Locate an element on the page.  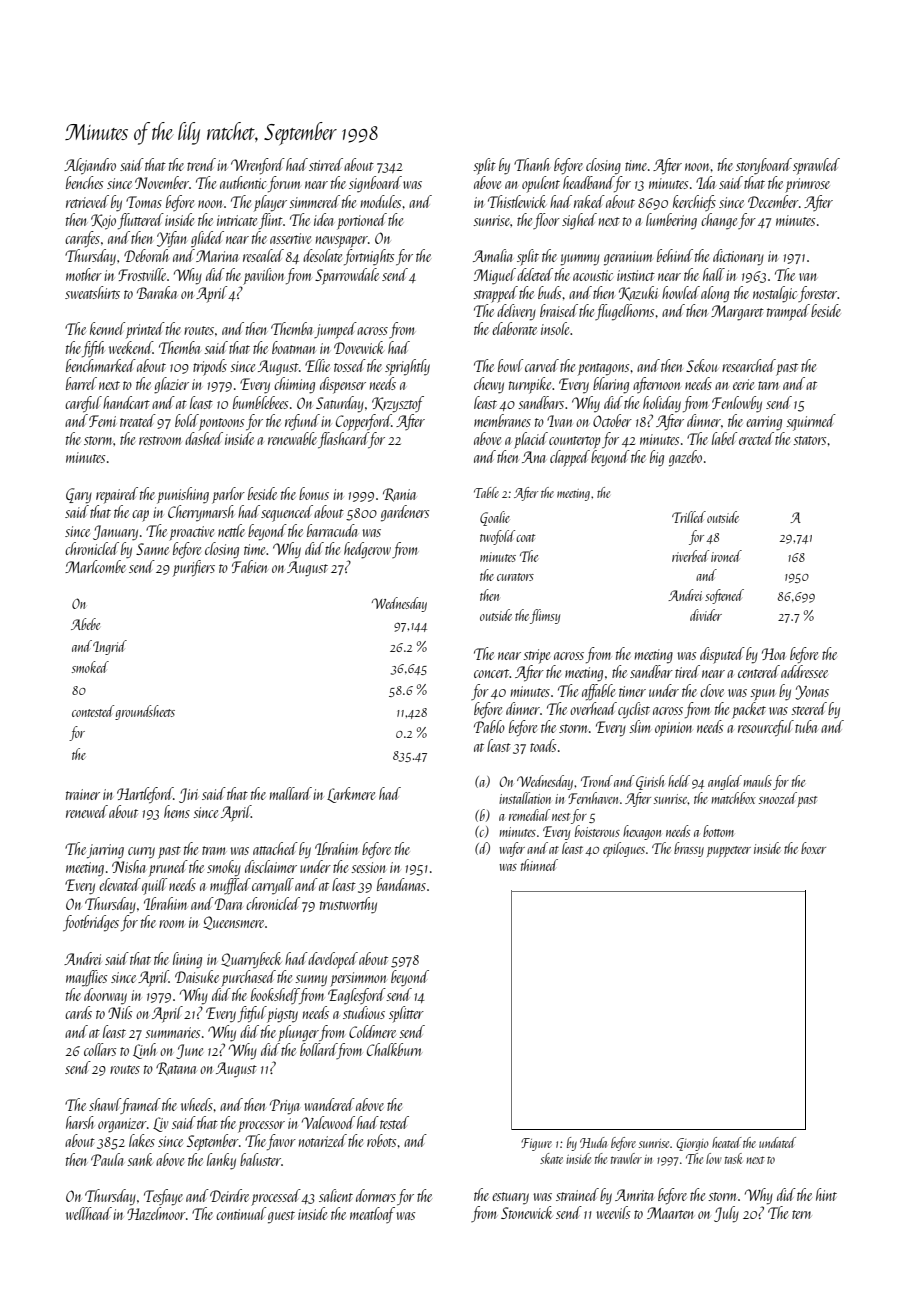
portioned is located at coordinates (362, 221).
